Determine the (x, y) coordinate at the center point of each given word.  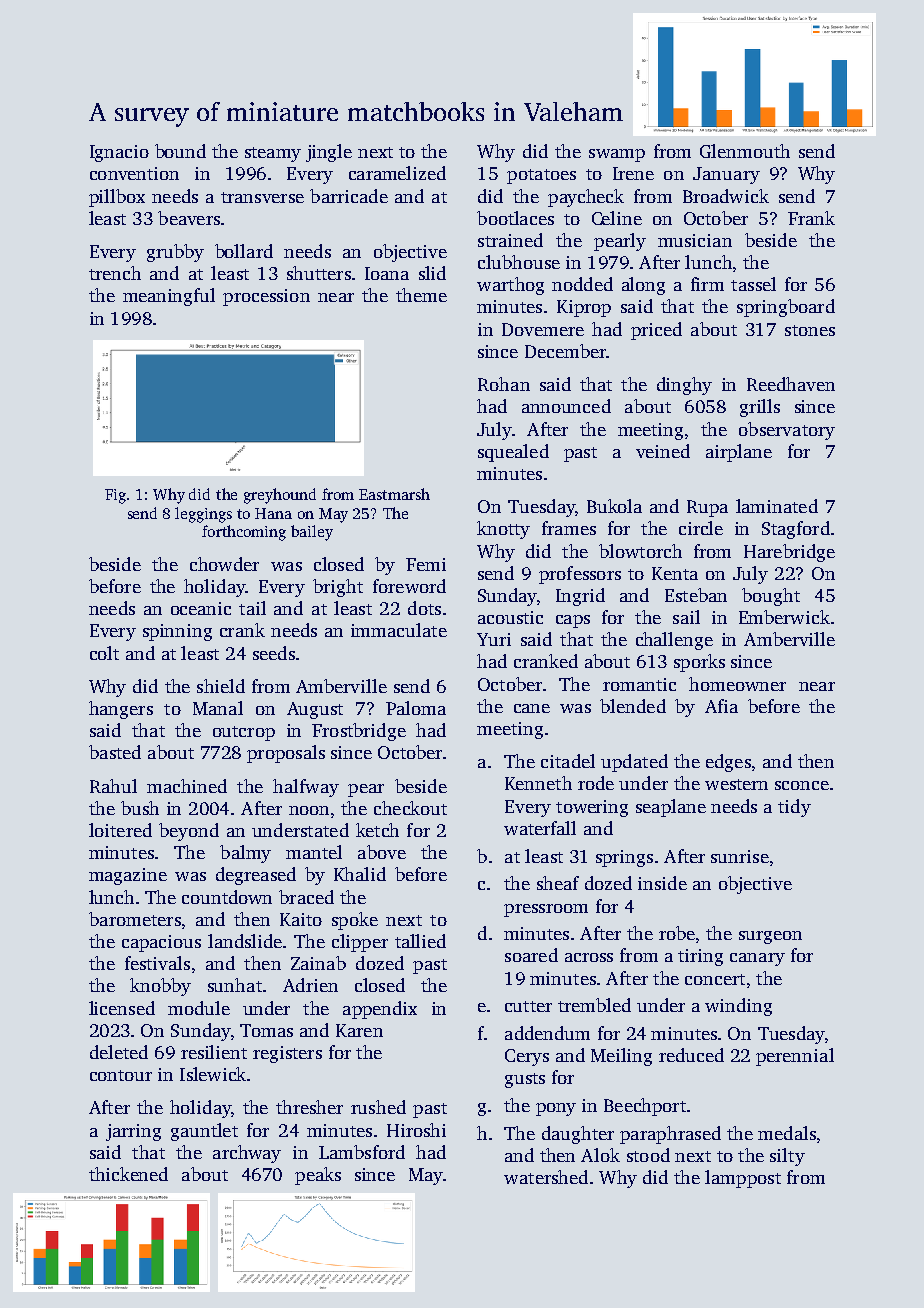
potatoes (541, 176)
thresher (309, 1107)
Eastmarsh (394, 494)
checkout (410, 808)
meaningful (169, 297)
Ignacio (119, 153)
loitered (120, 830)
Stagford (796, 530)
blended (633, 706)
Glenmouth (745, 151)
